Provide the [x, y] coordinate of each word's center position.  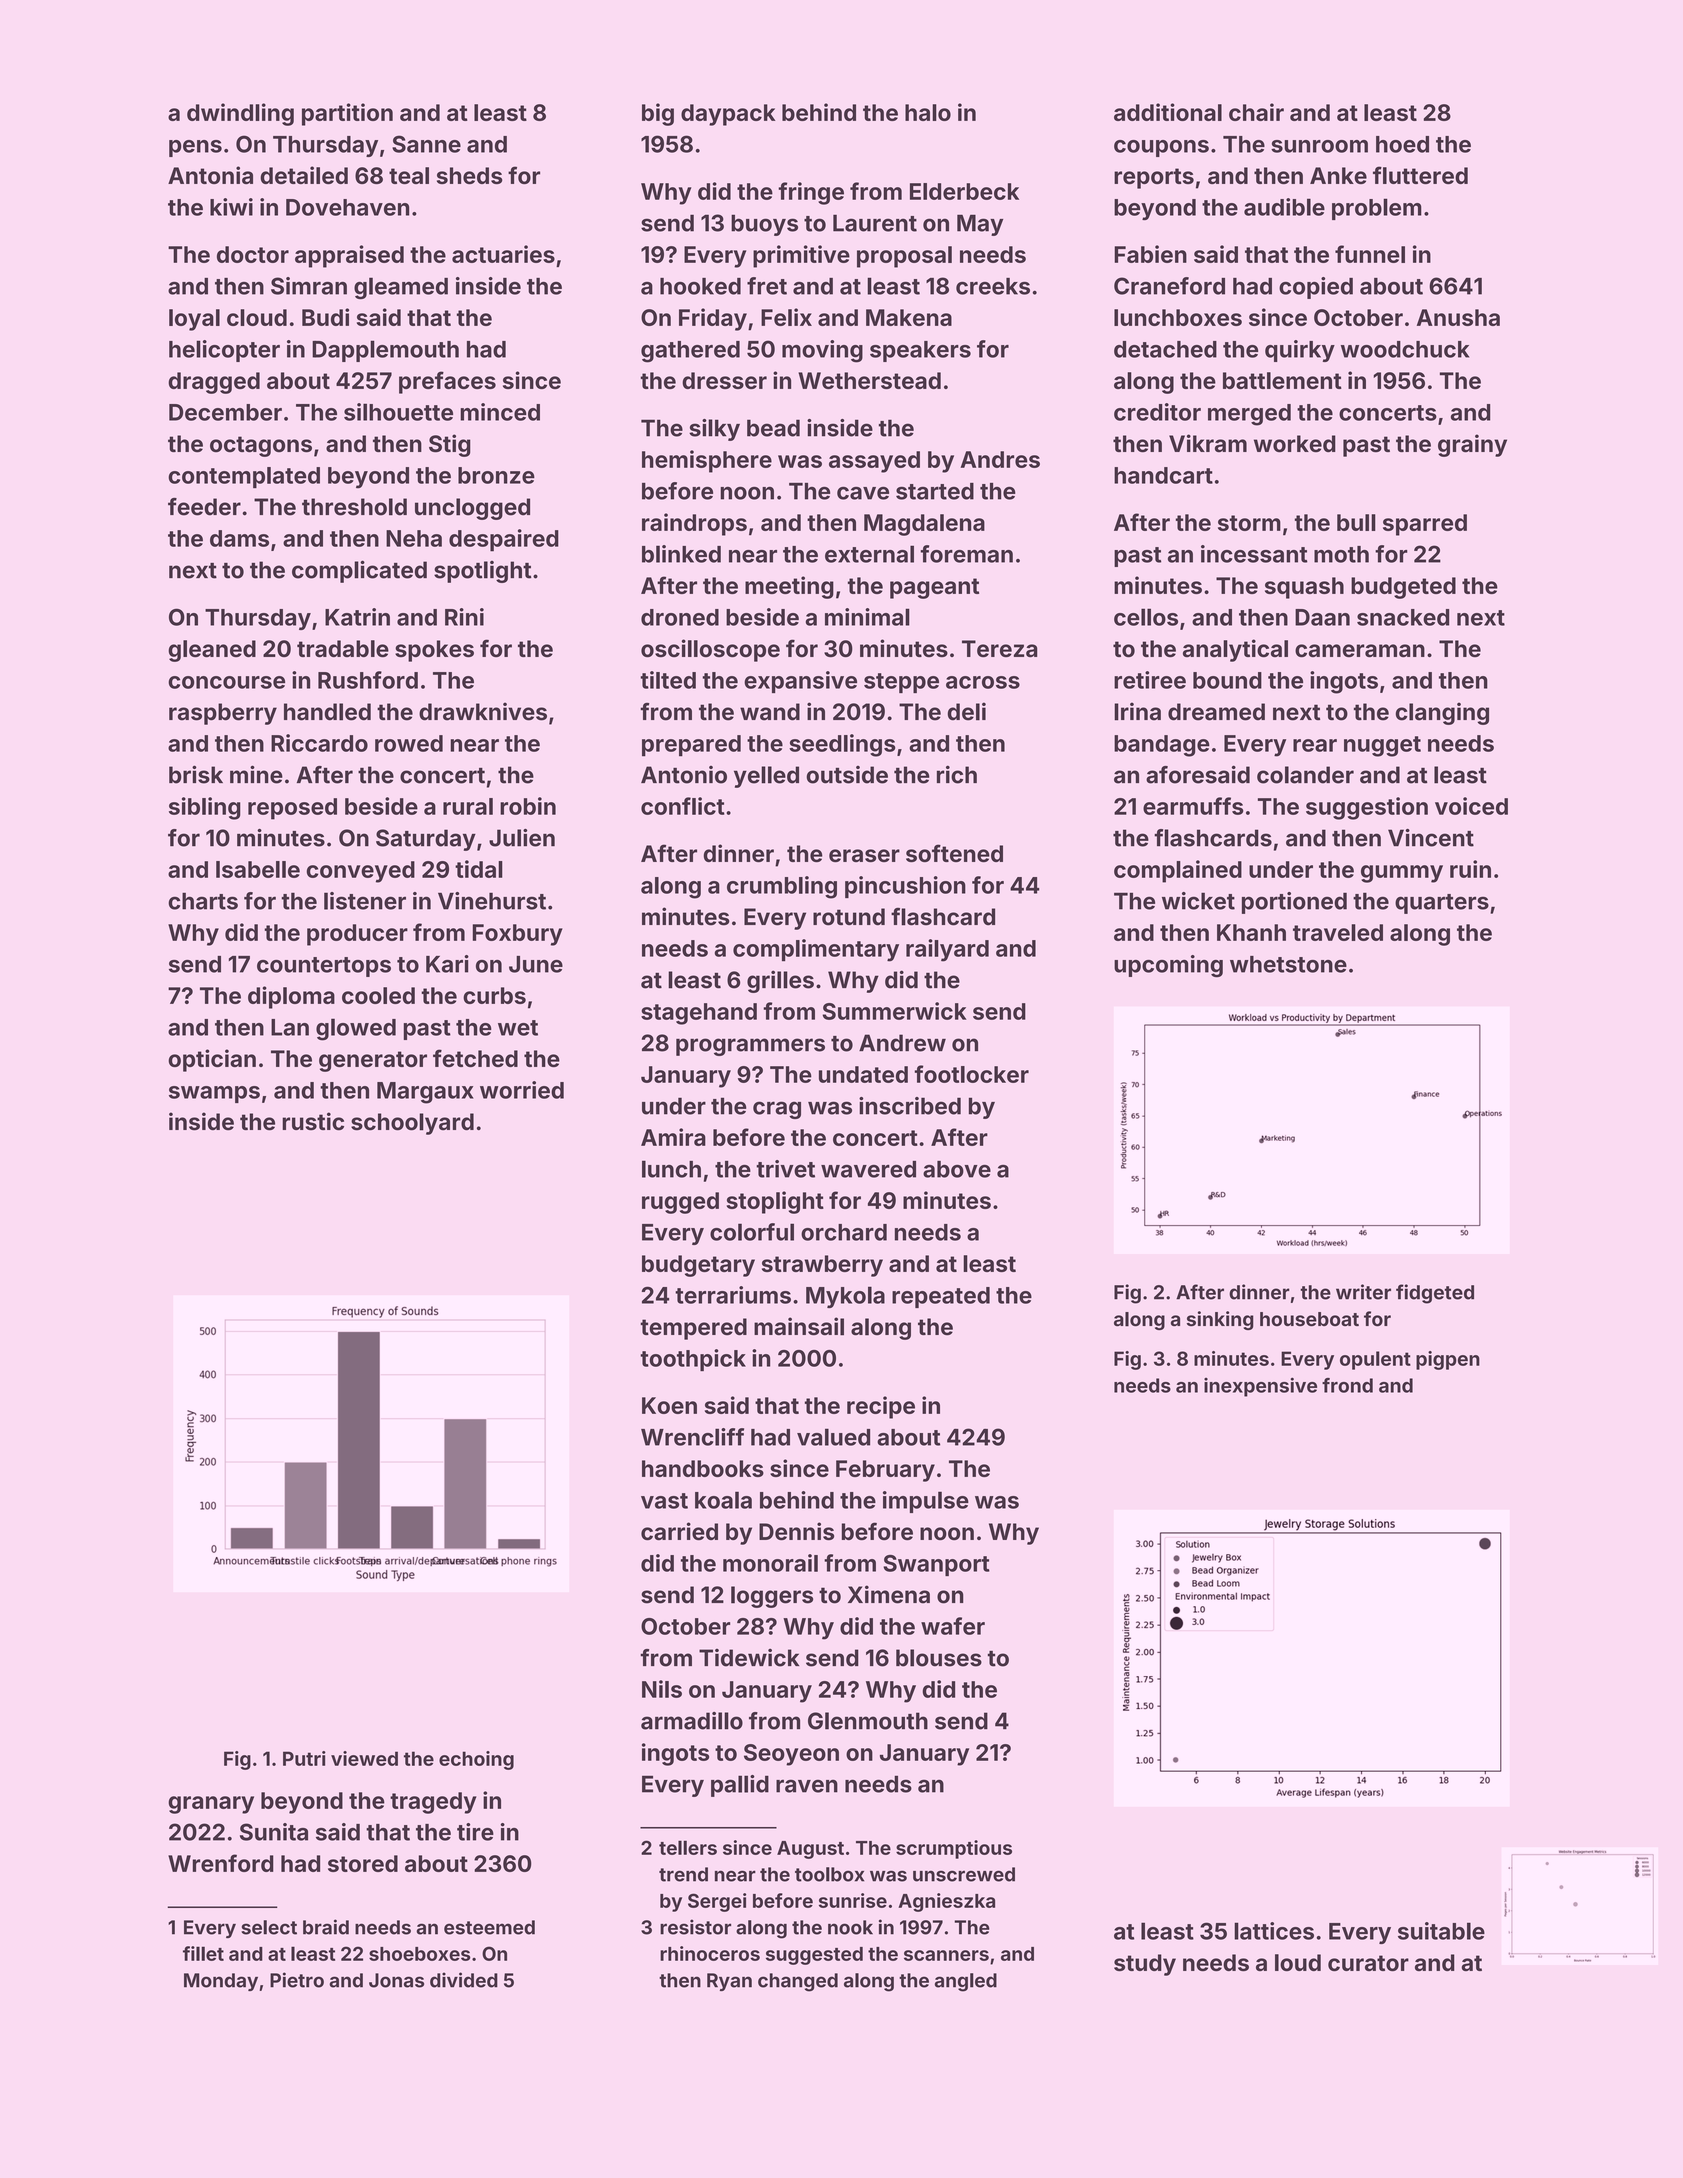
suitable [1441, 1931]
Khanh [1251, 932]
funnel [1370, 254]
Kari [447, 964]
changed [798, 1982]
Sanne [426, 144]
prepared [691, 746]
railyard [947, 950]
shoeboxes [420, 1954]
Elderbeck [964, 191]
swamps [214, 1094]
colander [1305, 775]
